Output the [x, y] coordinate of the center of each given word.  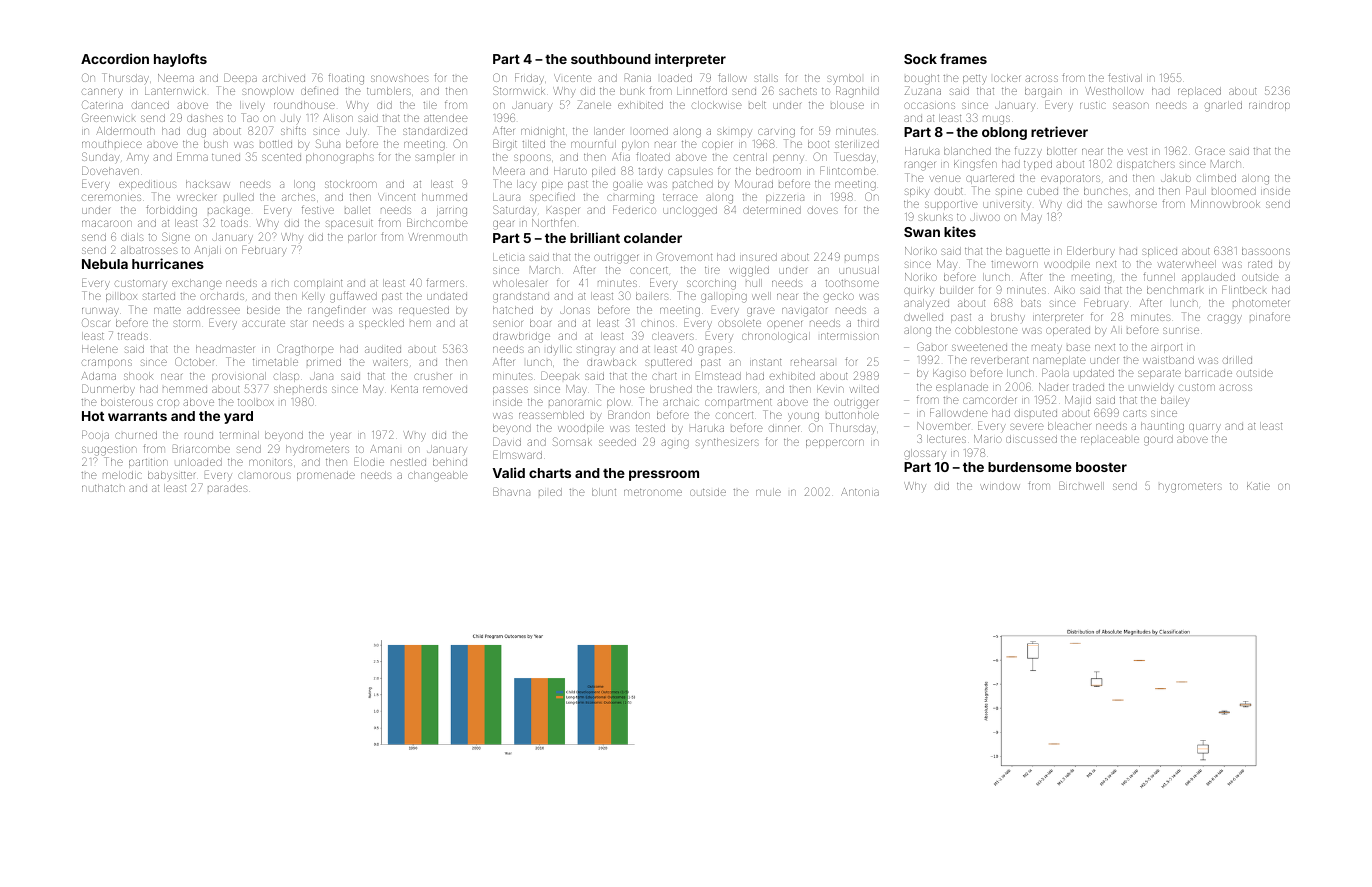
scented [281, 157]
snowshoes [400, 78]
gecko [839, 297]
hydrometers [317, 450]
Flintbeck [1244, 289]
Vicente [573, 78]
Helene [100, 349]
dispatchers [1146, 165]
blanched [967, 151]
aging [675, 444]
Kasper [563, 211]
